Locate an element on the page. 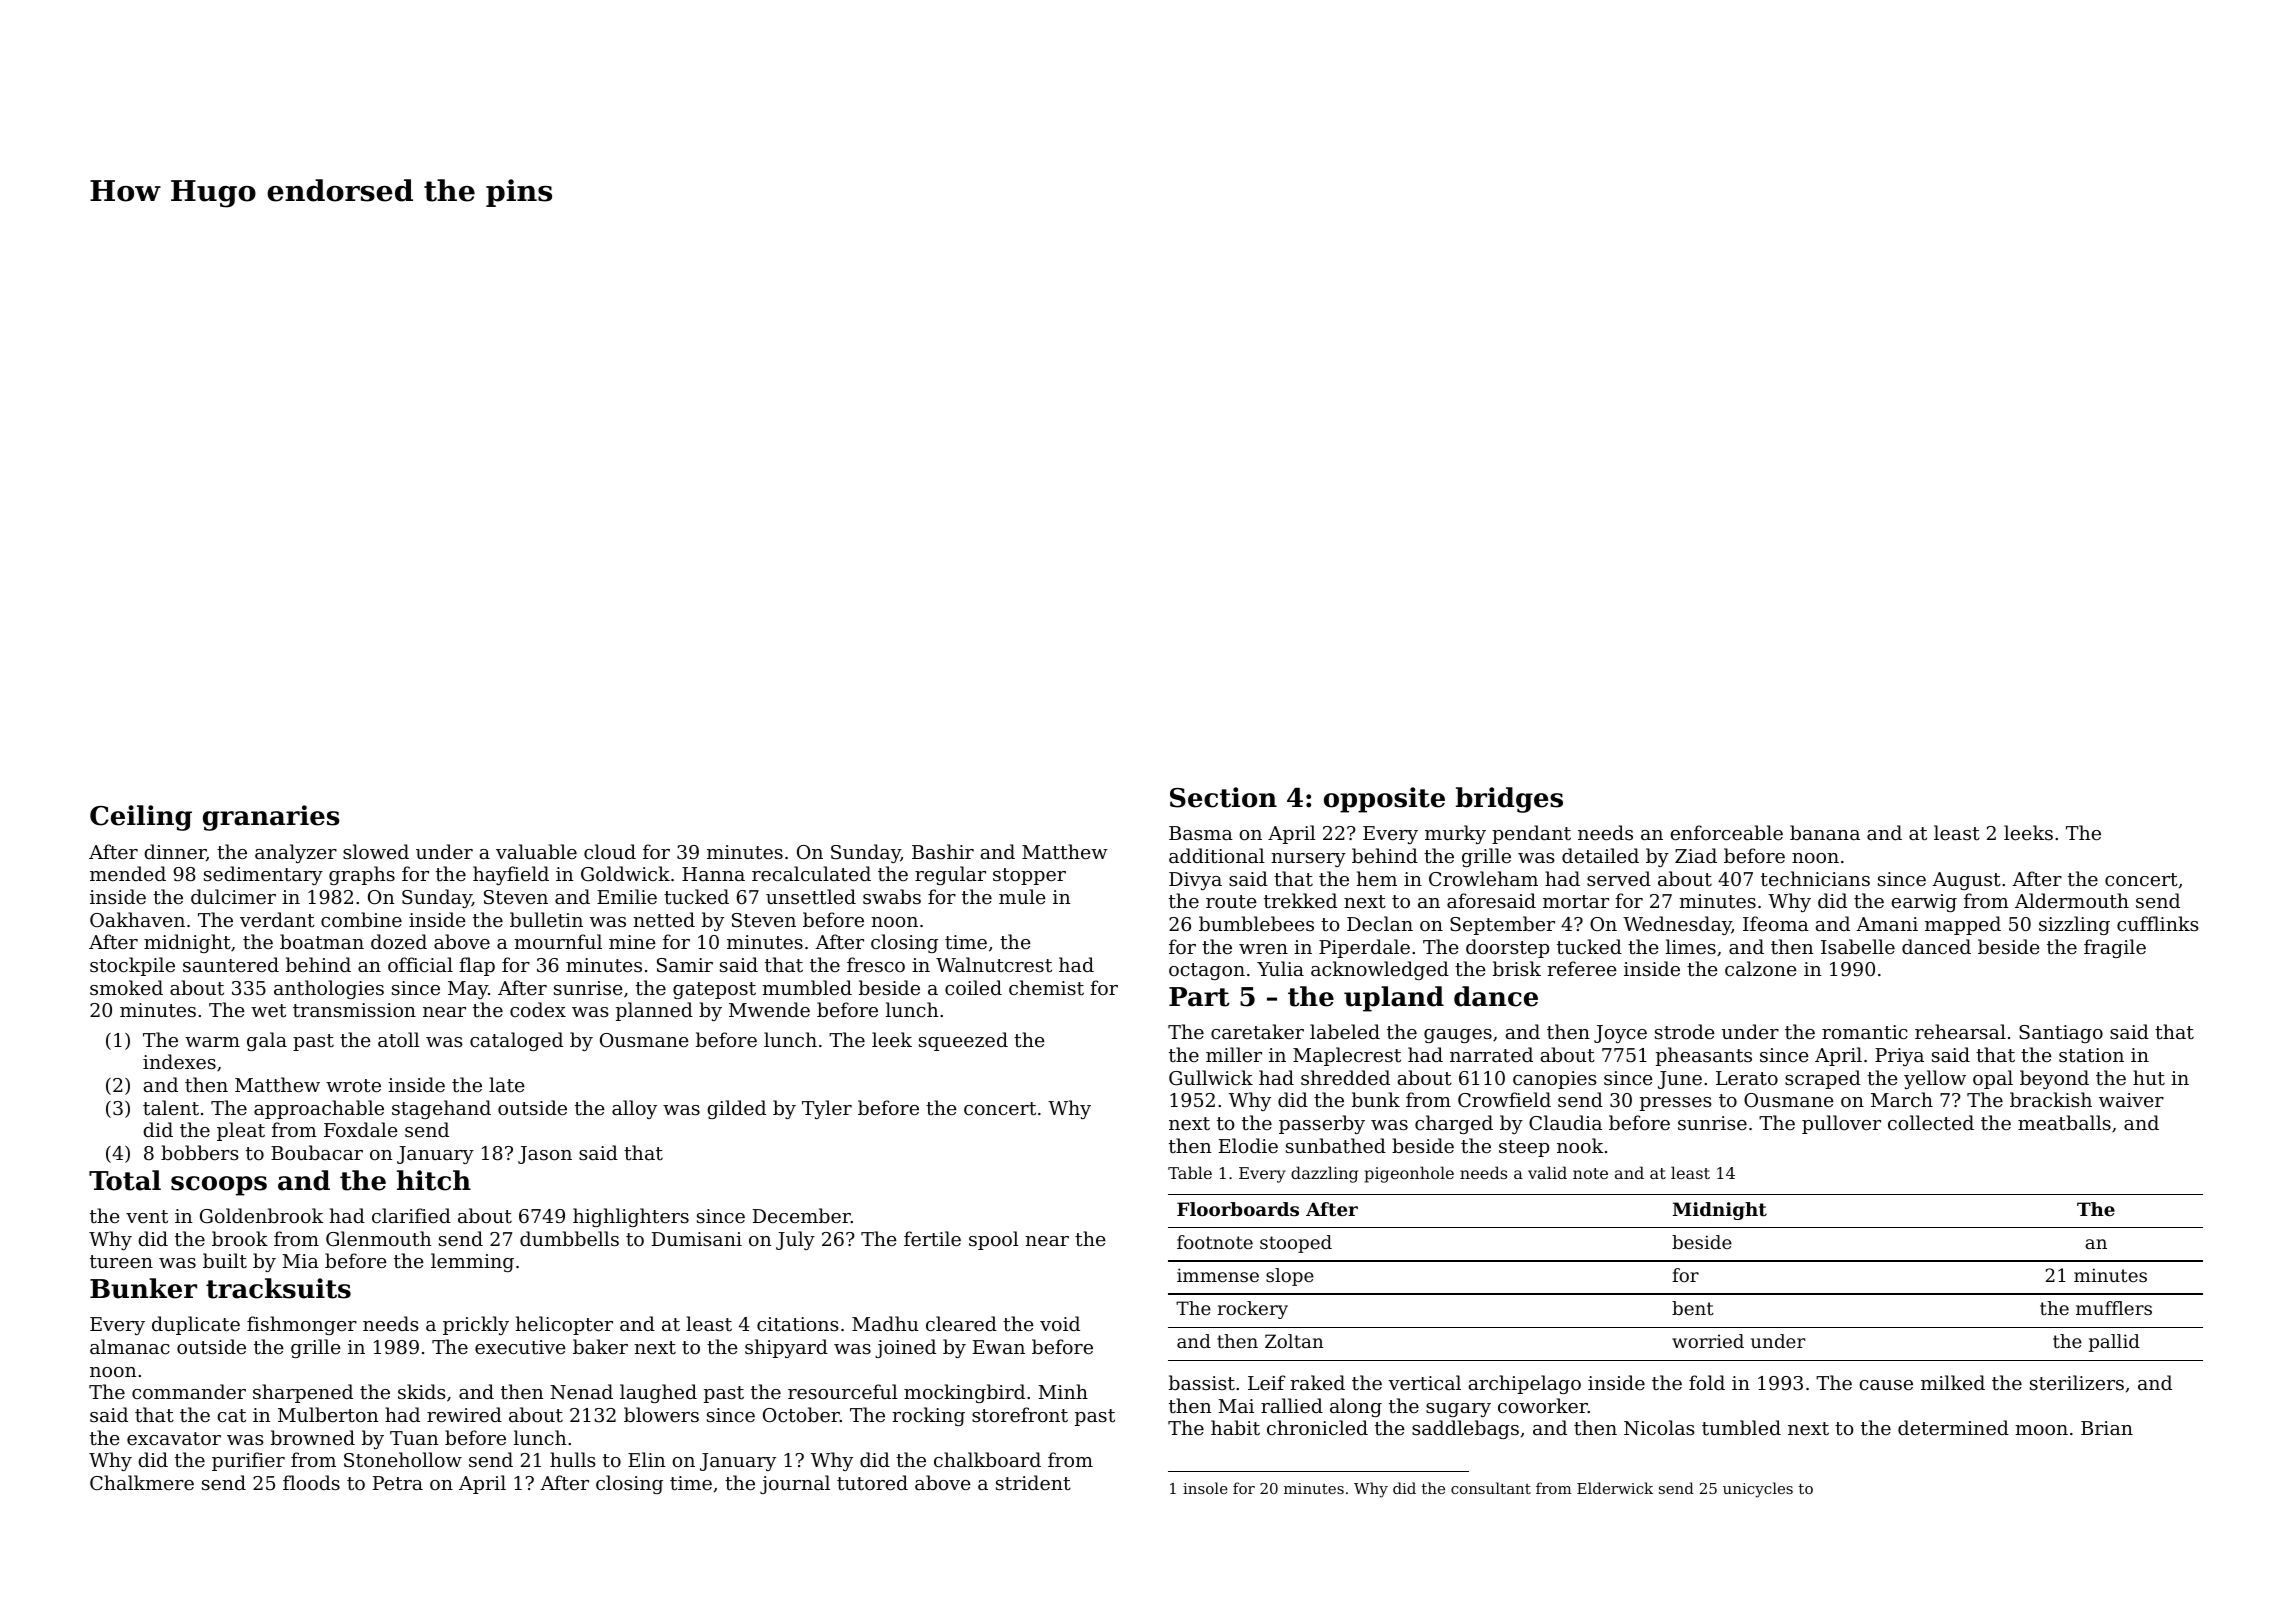  Section is located at coordinates (1223, 797).
